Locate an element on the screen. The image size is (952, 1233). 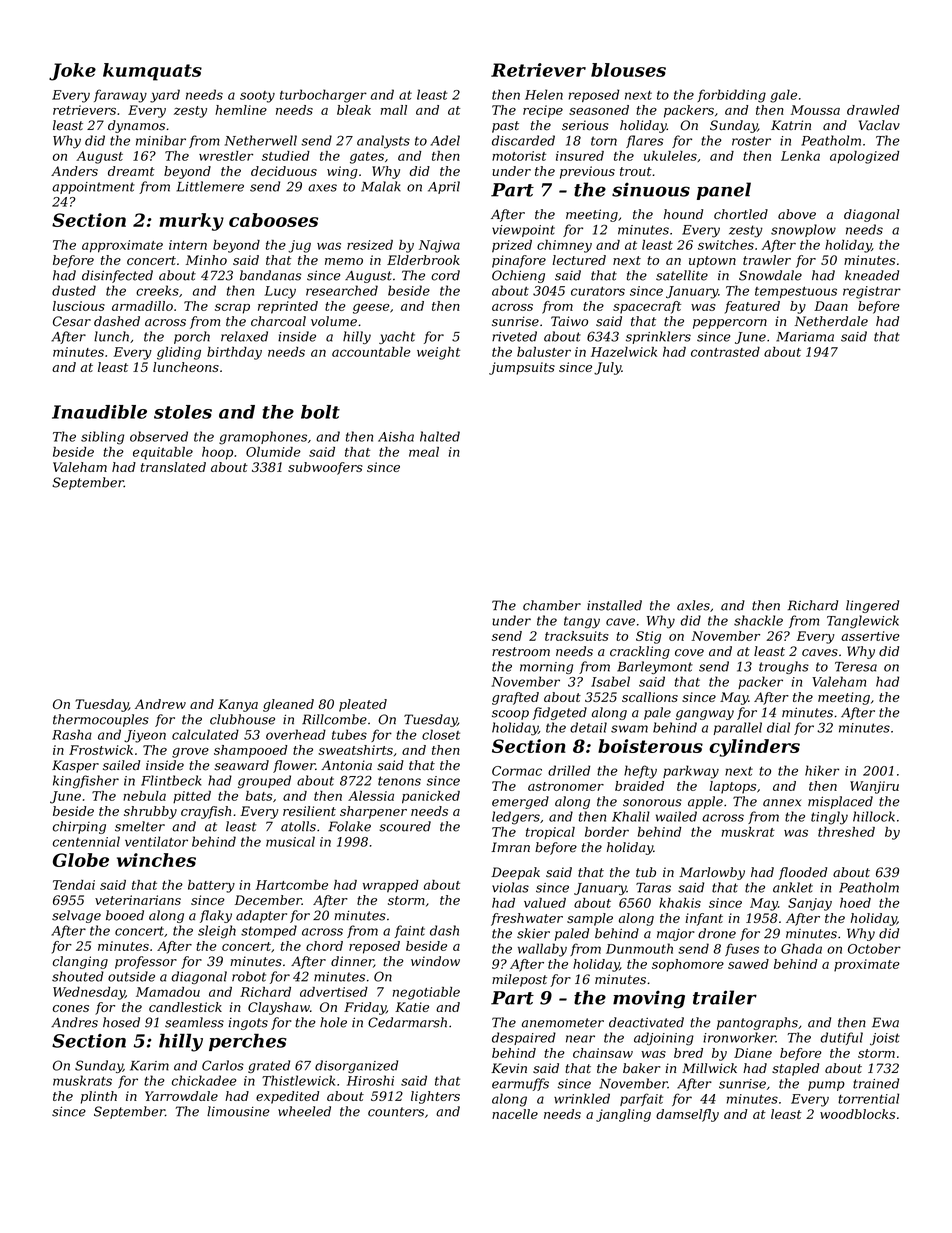
subwoofers is located at coordinates (325, 468).
